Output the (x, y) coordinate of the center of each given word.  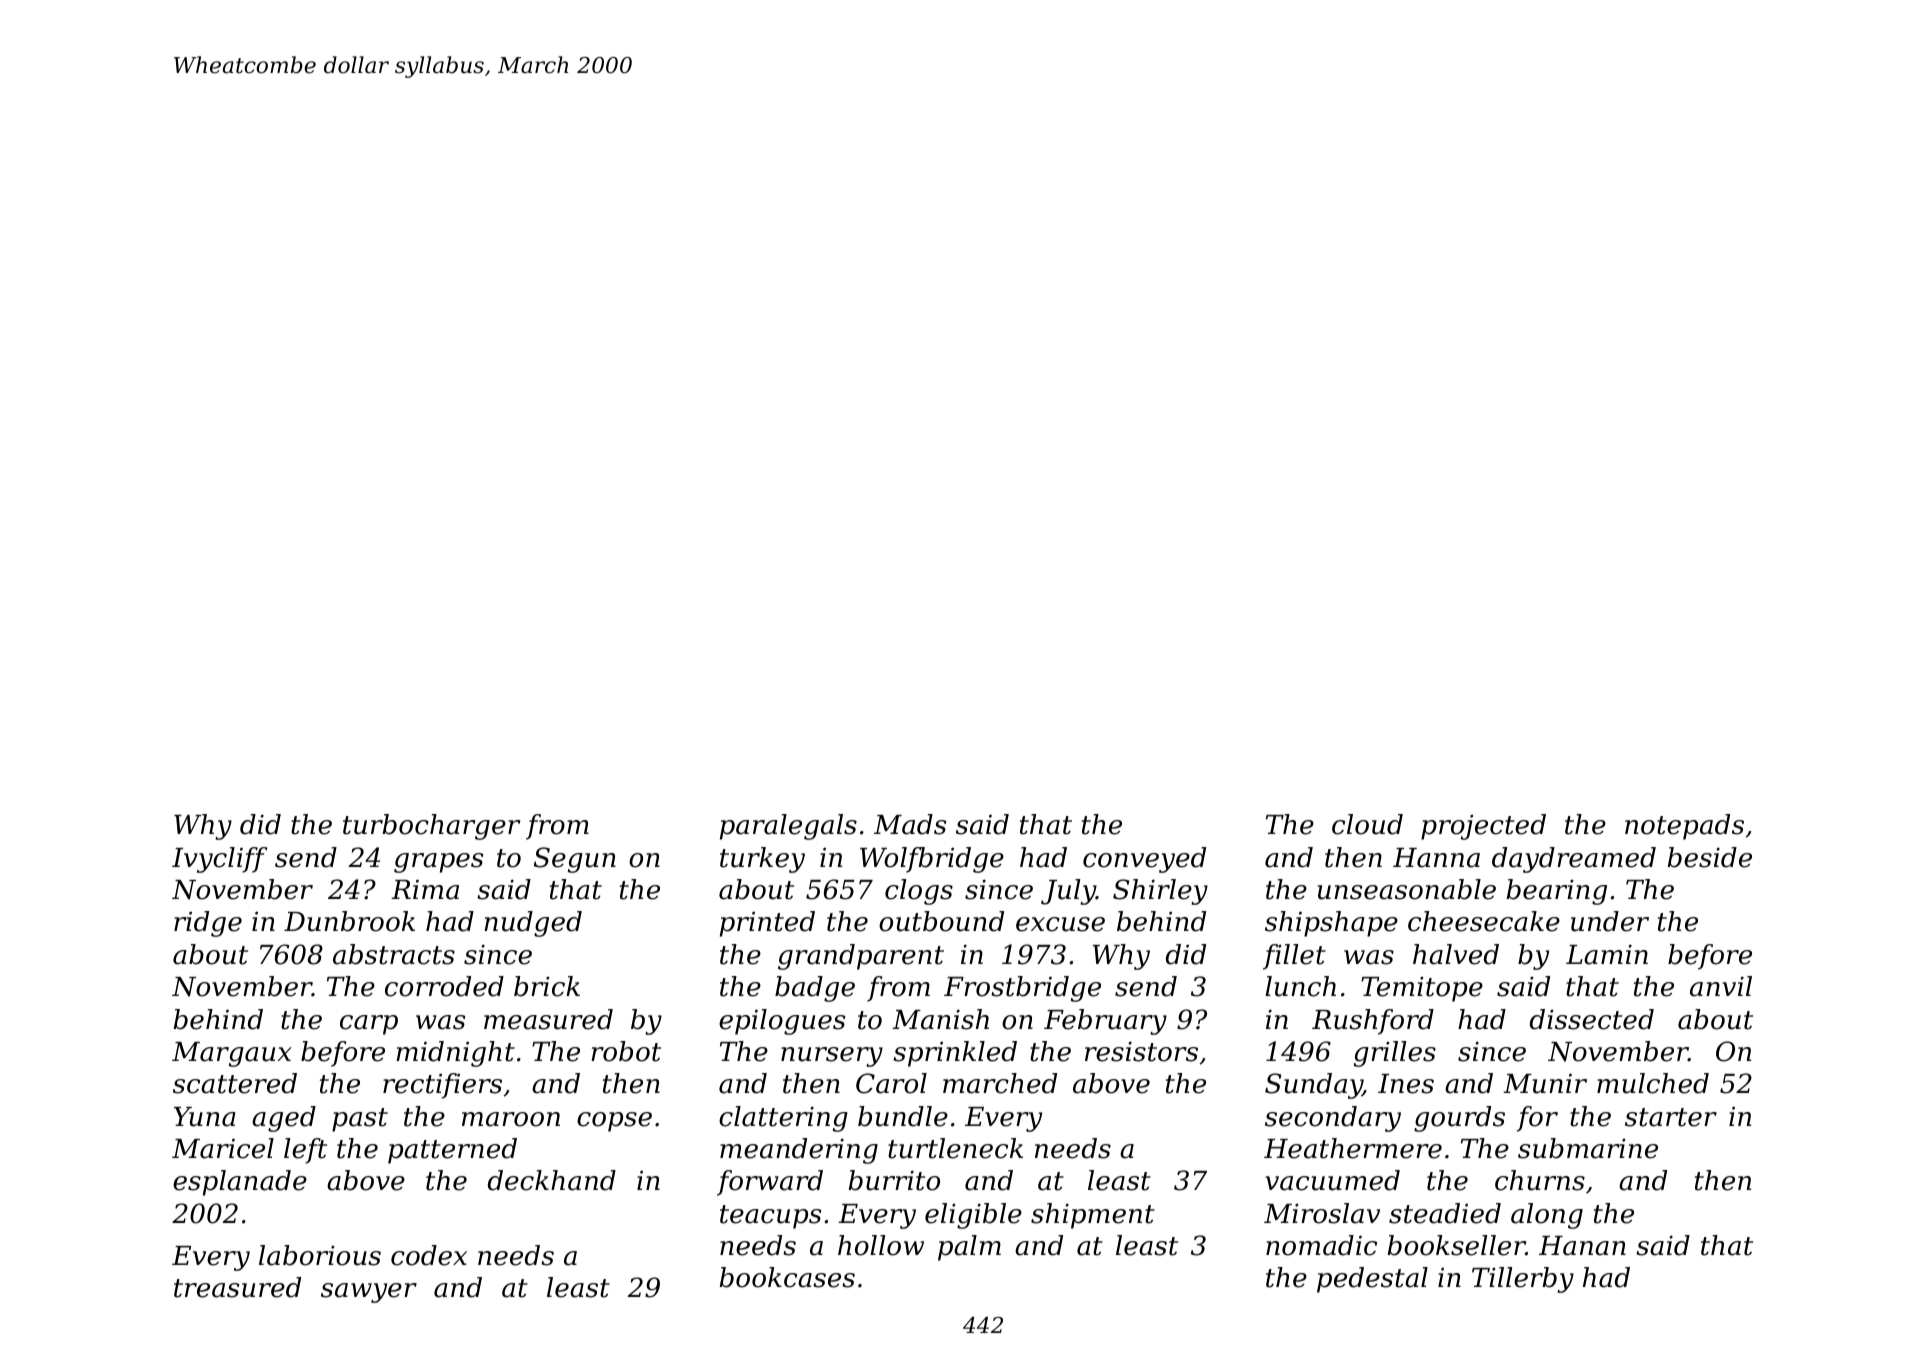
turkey (762, 860)
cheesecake (1484, 921)
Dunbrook (349, 921)
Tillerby (1523, 1280)
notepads (1684, 827)
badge (815, 989)
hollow (881, 1245)
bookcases (787, 1277)
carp (369, 1025)
